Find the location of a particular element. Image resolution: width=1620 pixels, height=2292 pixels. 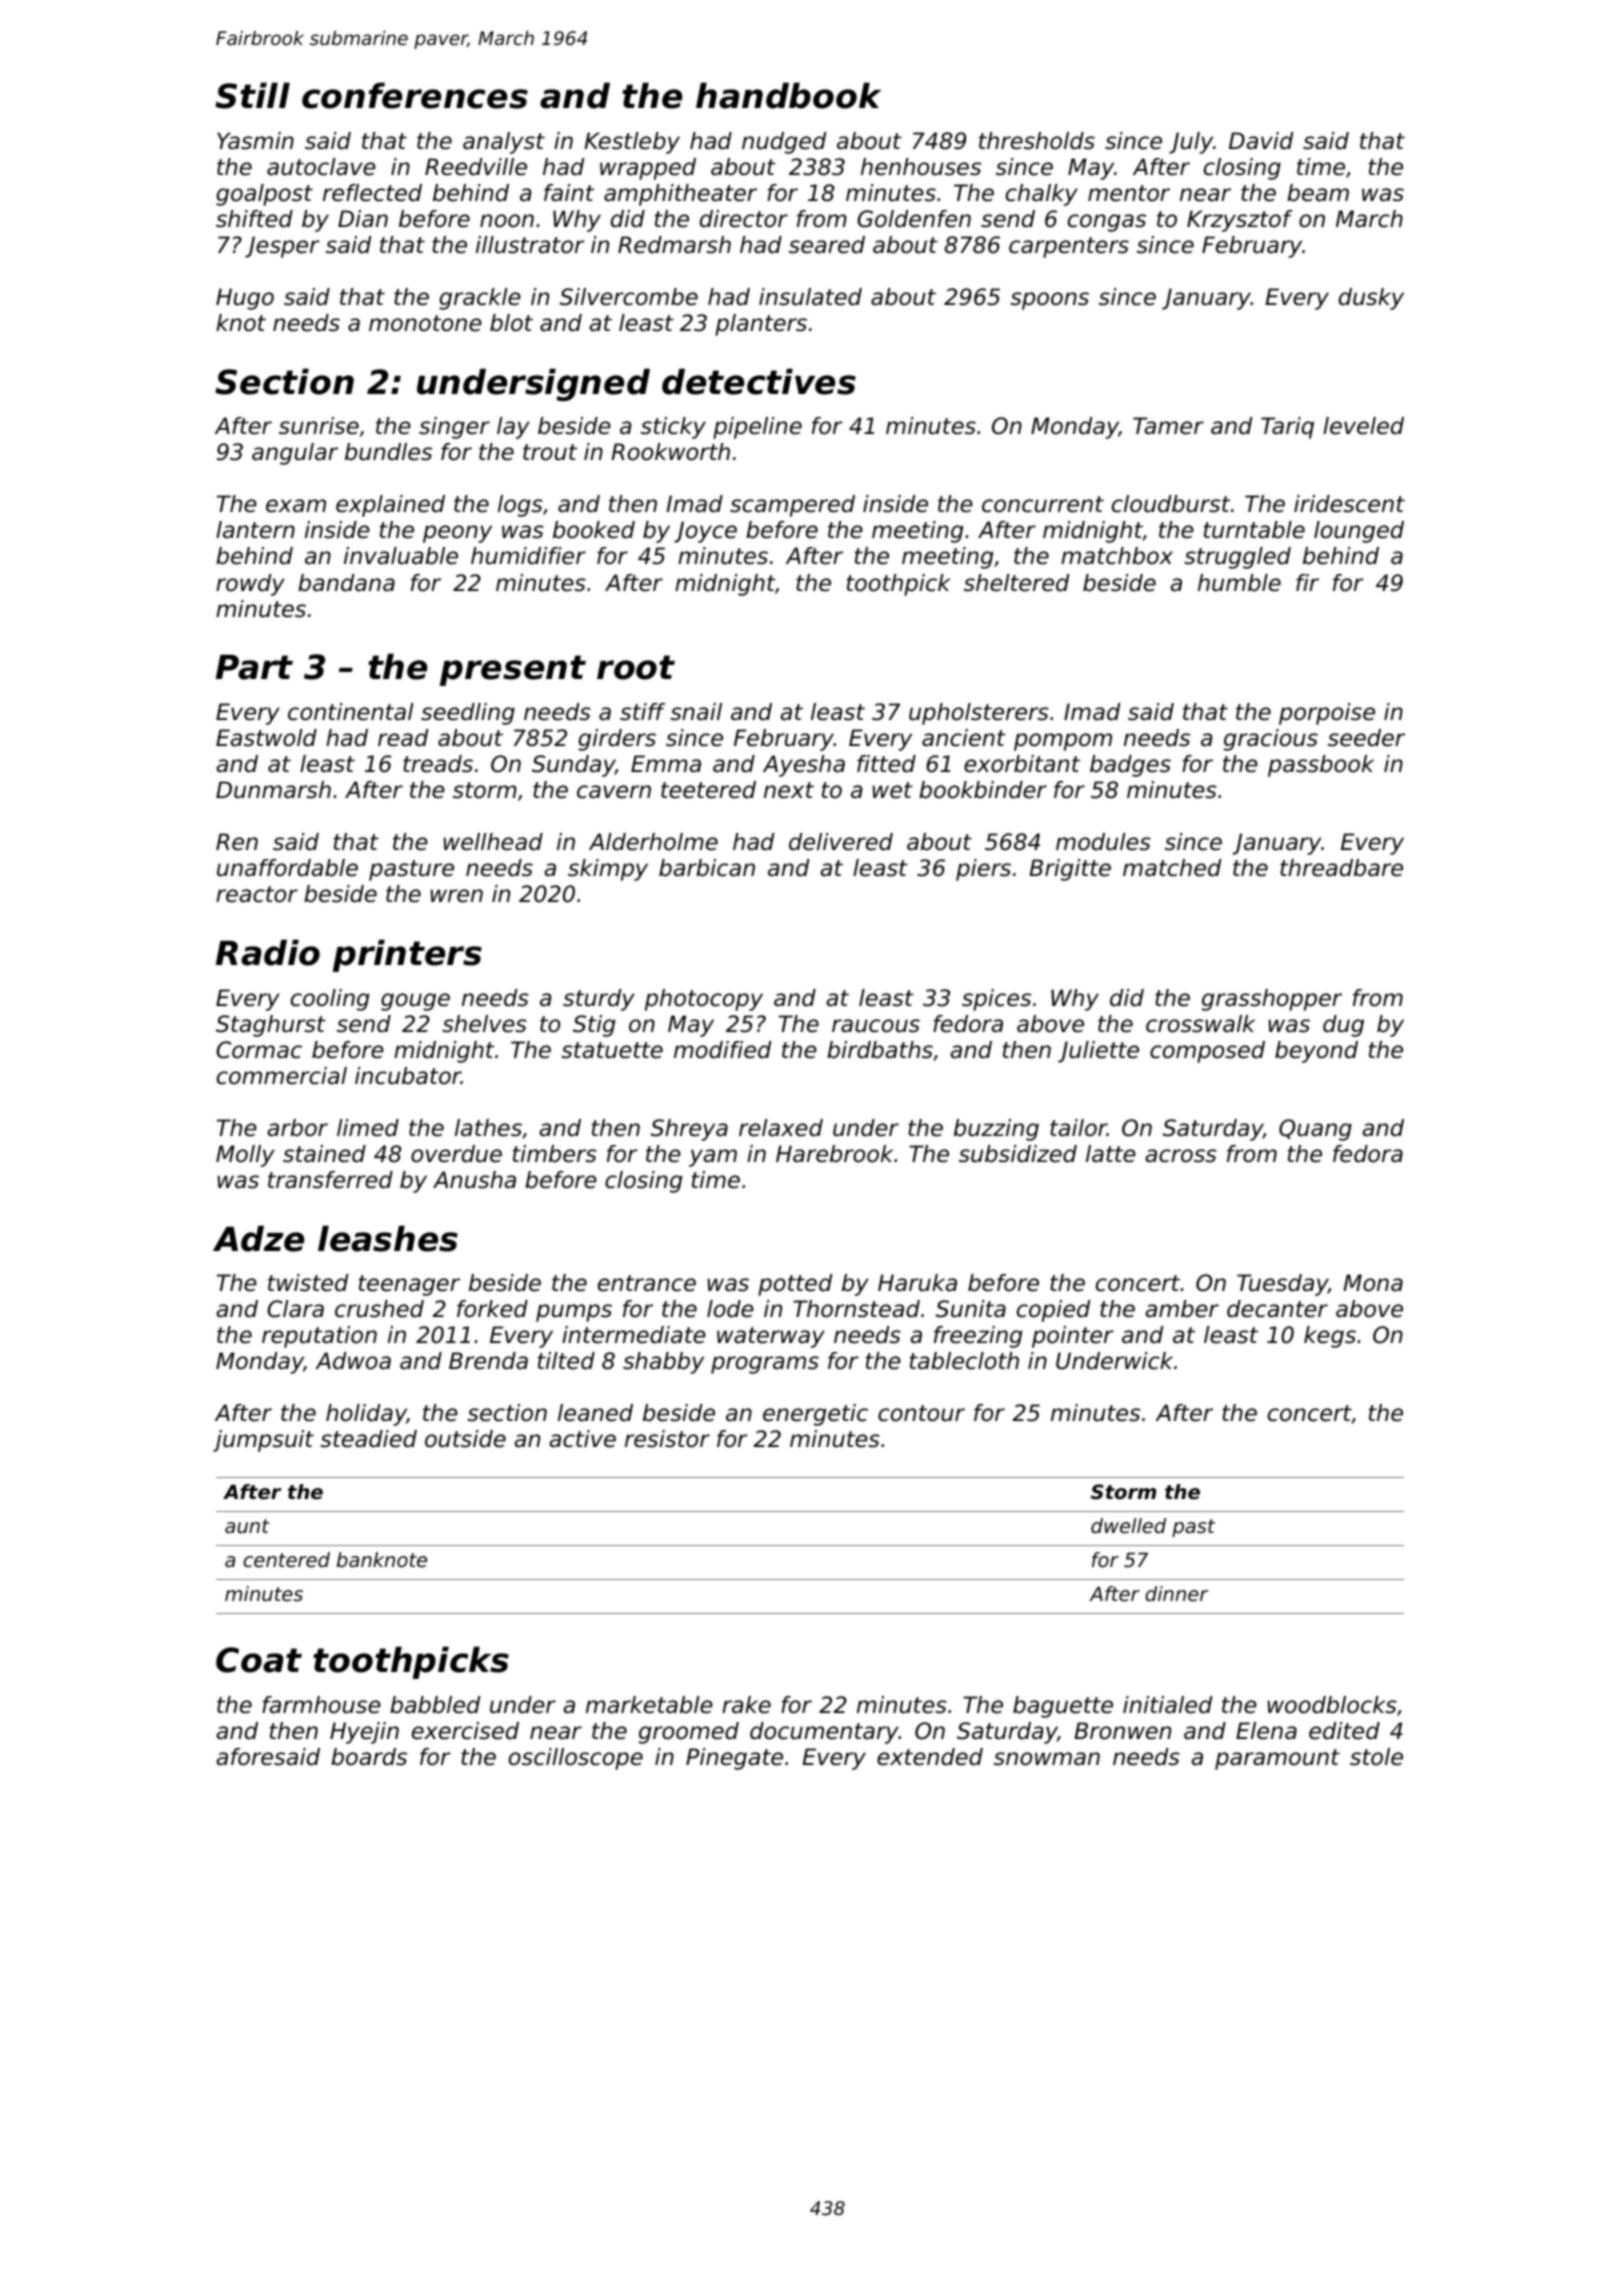

scampered is located at coordinates (792, 506).
